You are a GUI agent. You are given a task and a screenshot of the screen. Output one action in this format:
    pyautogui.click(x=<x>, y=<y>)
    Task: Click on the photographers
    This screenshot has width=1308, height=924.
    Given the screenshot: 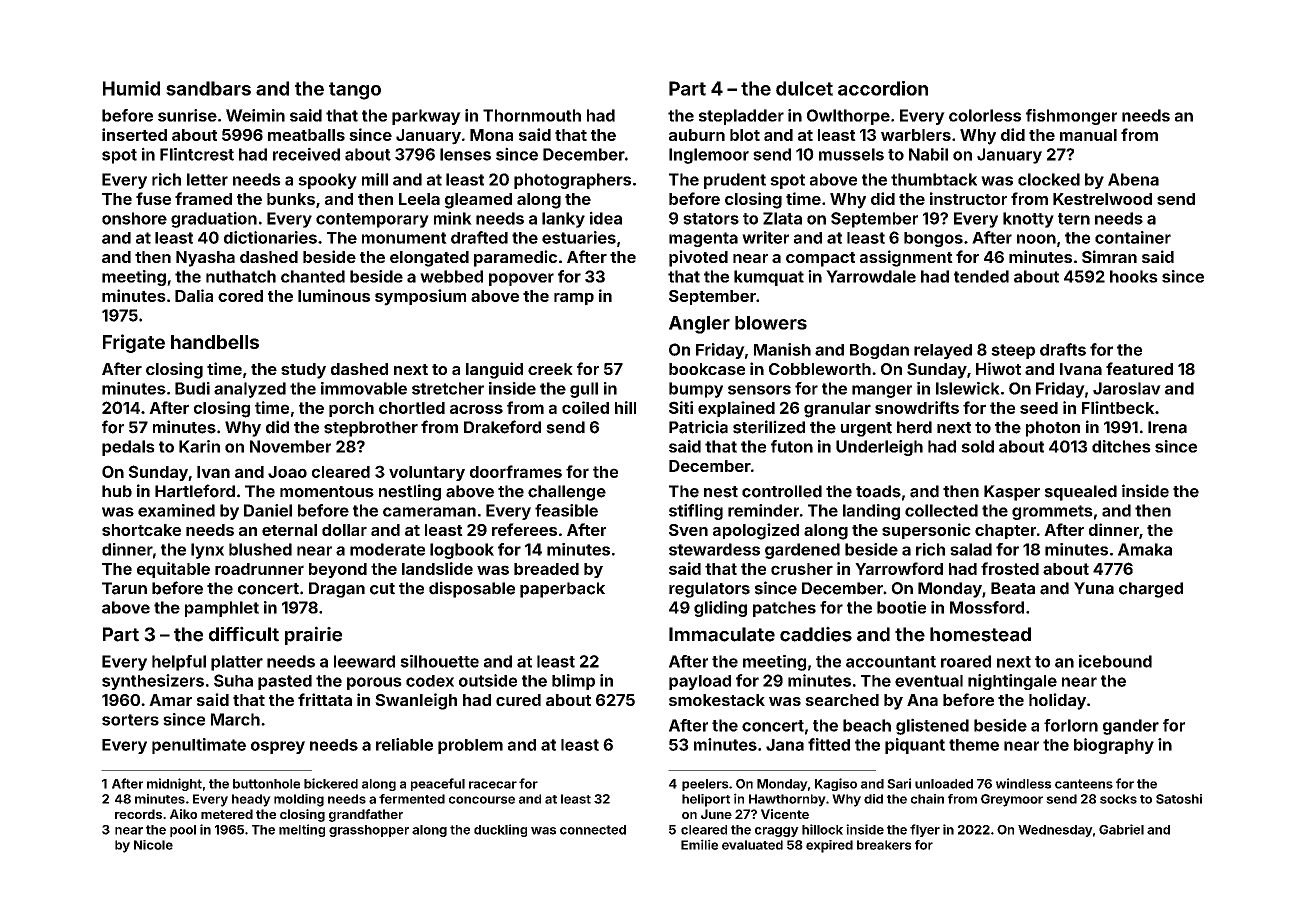 What is the action you would take?
    pyautogui.click(x=572, y=181)
